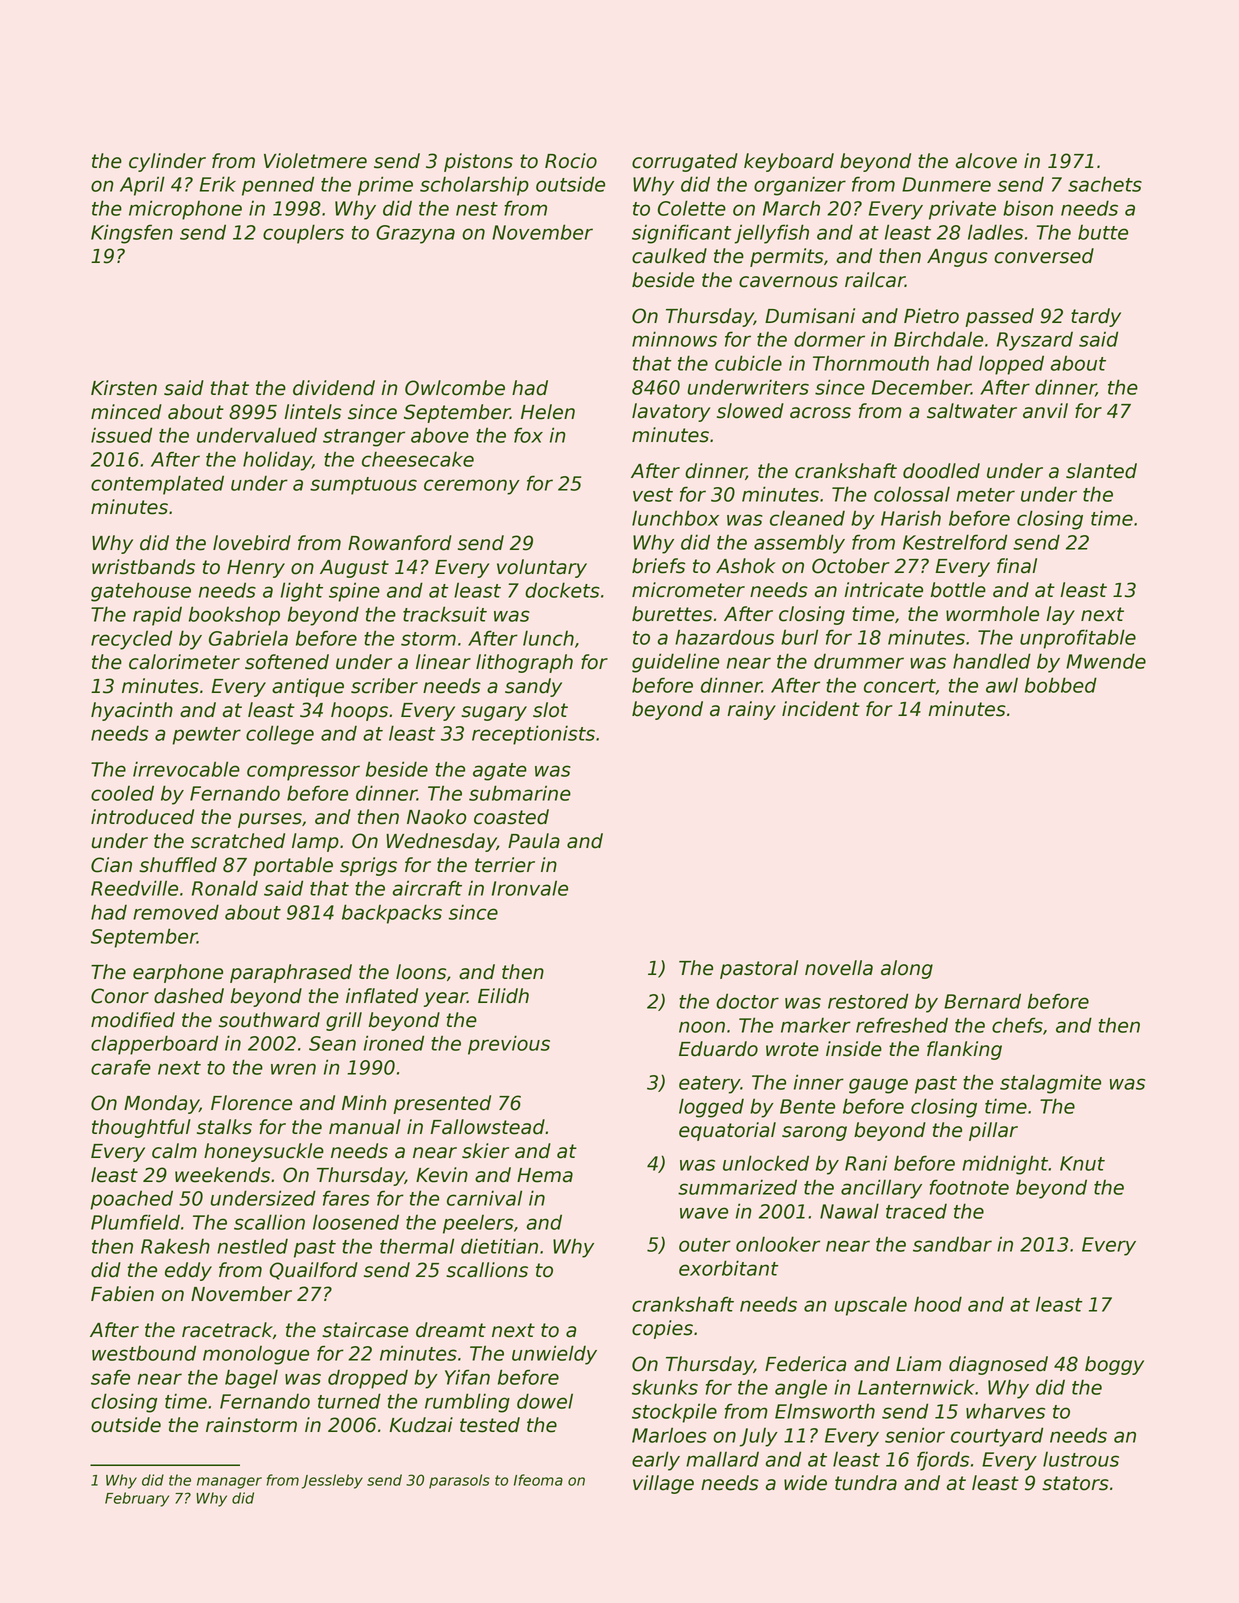 The height and width of the page is (1603, 1239). What do you see at coordinates (185, 210) in the page?
I see `microphone` at bounding box center [185, 210].
